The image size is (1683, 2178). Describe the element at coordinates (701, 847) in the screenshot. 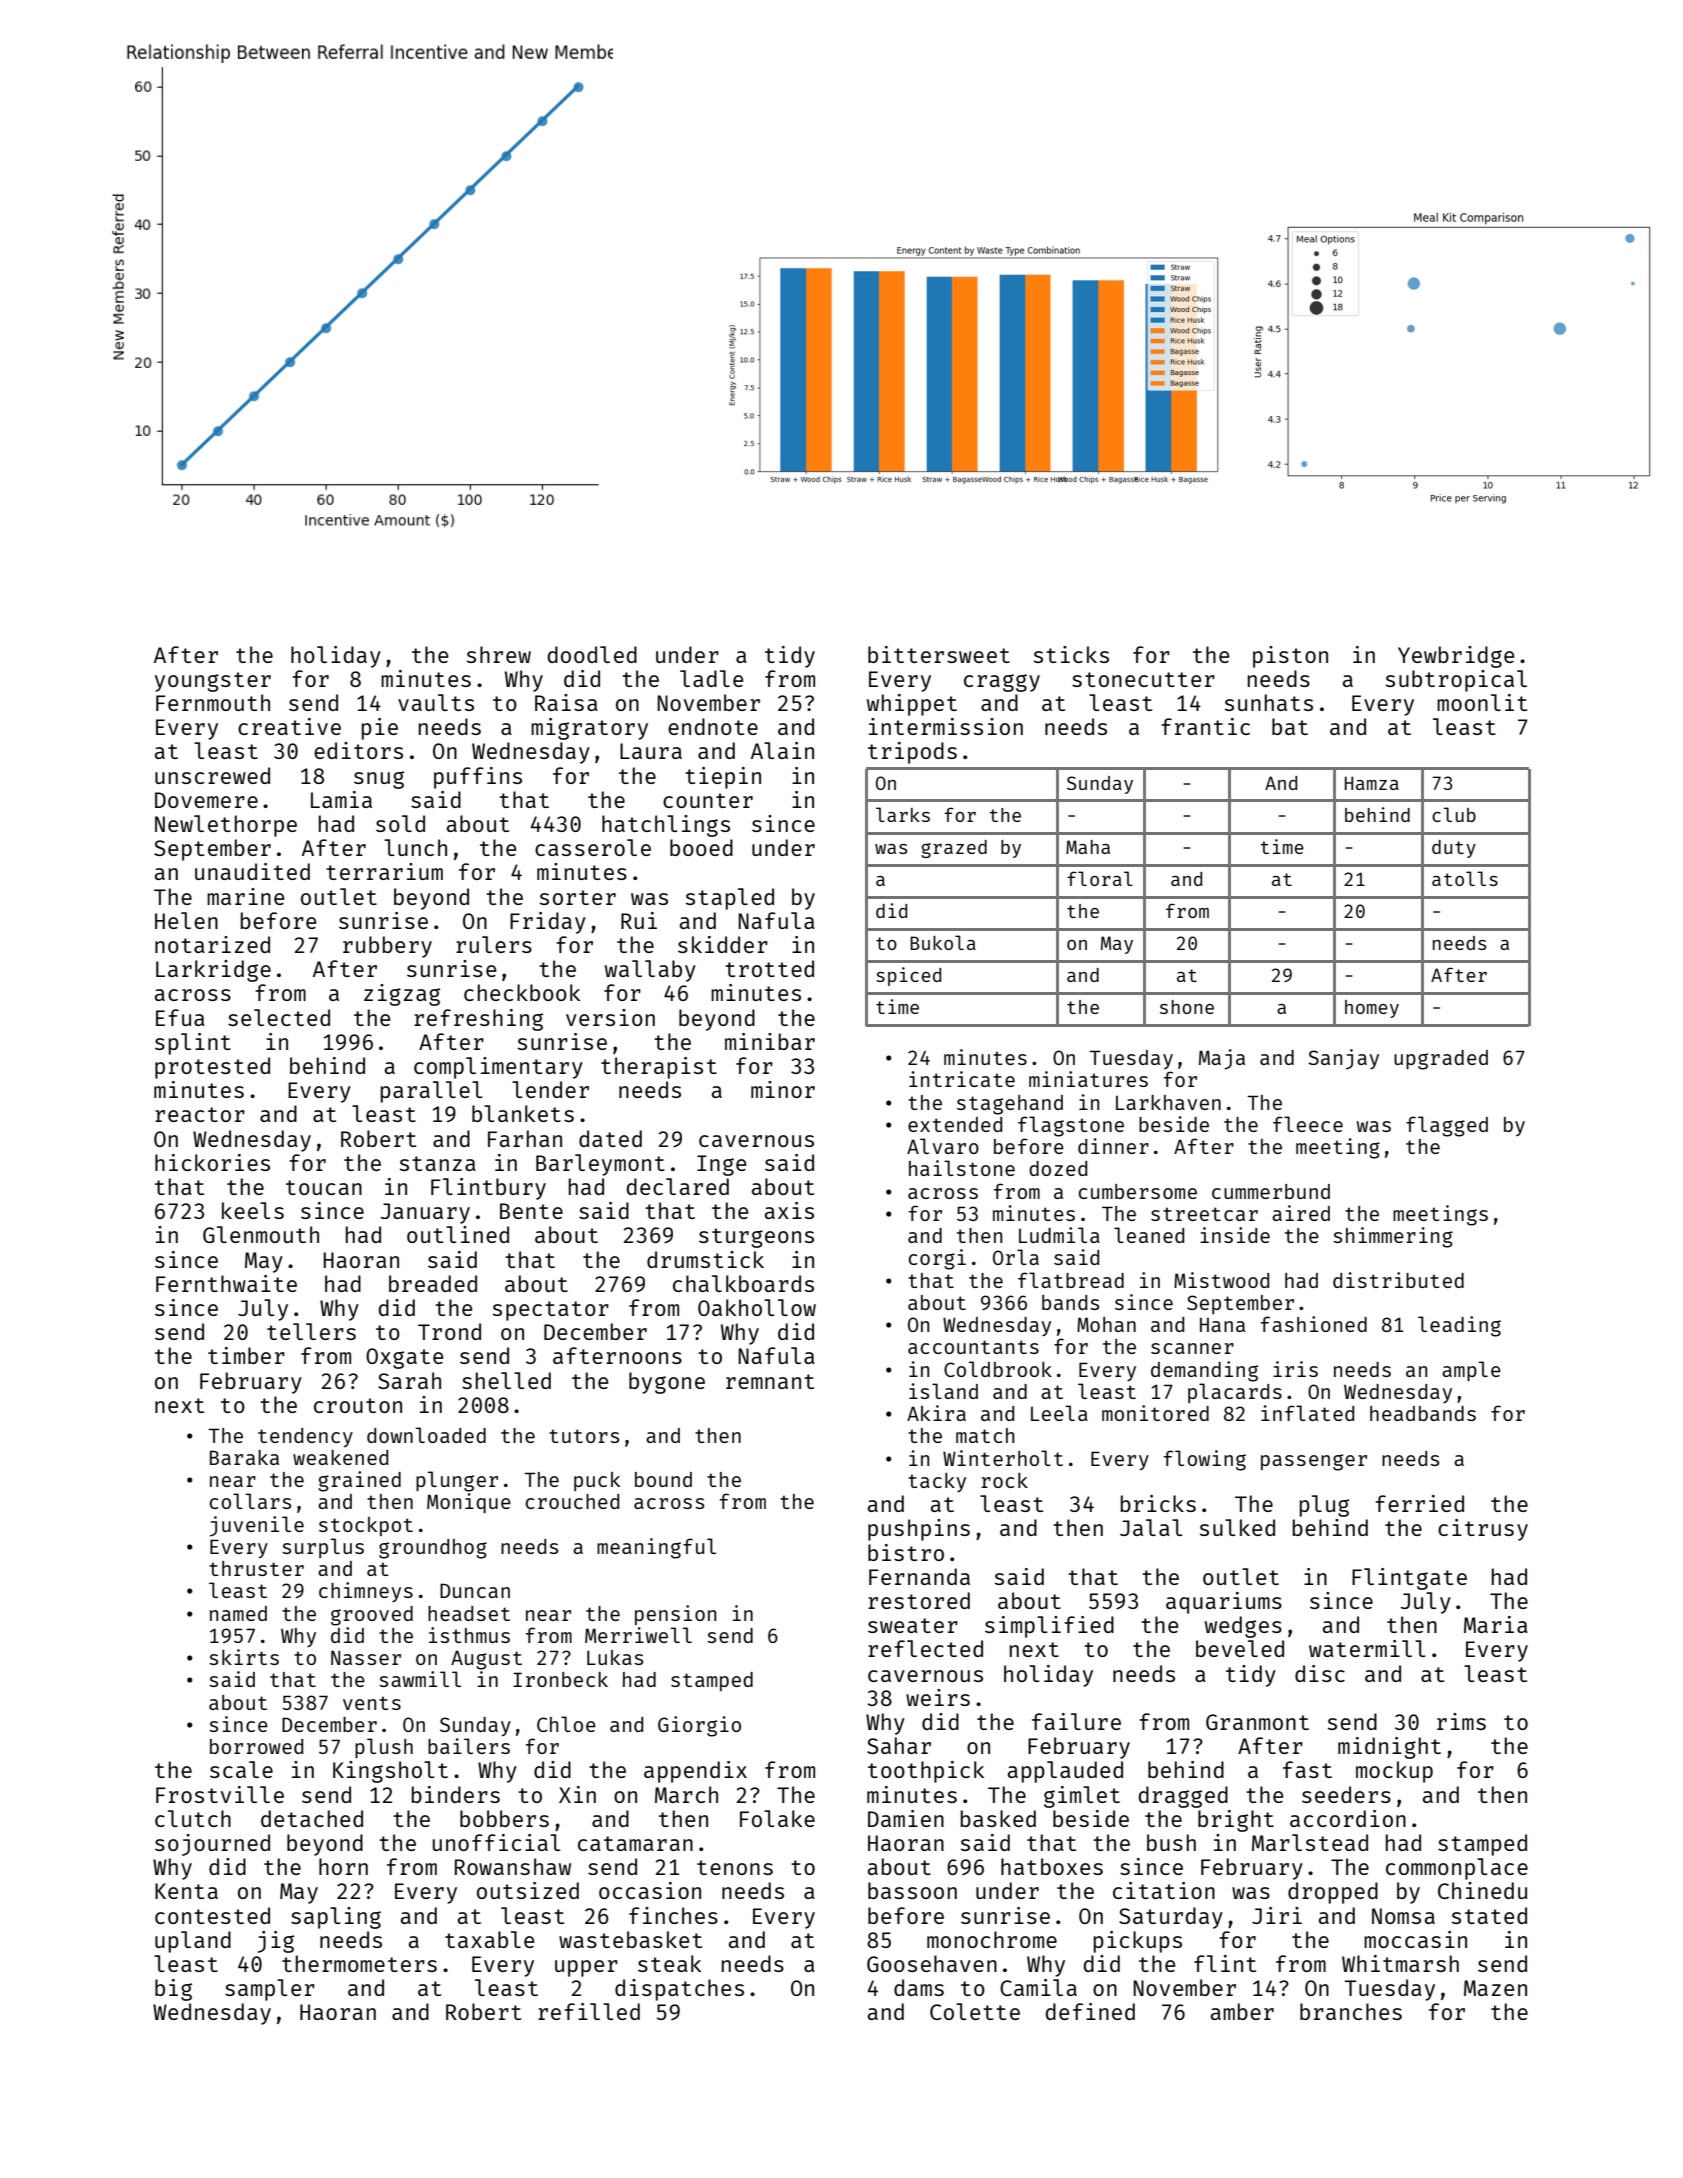

I see `booed` at that location.
